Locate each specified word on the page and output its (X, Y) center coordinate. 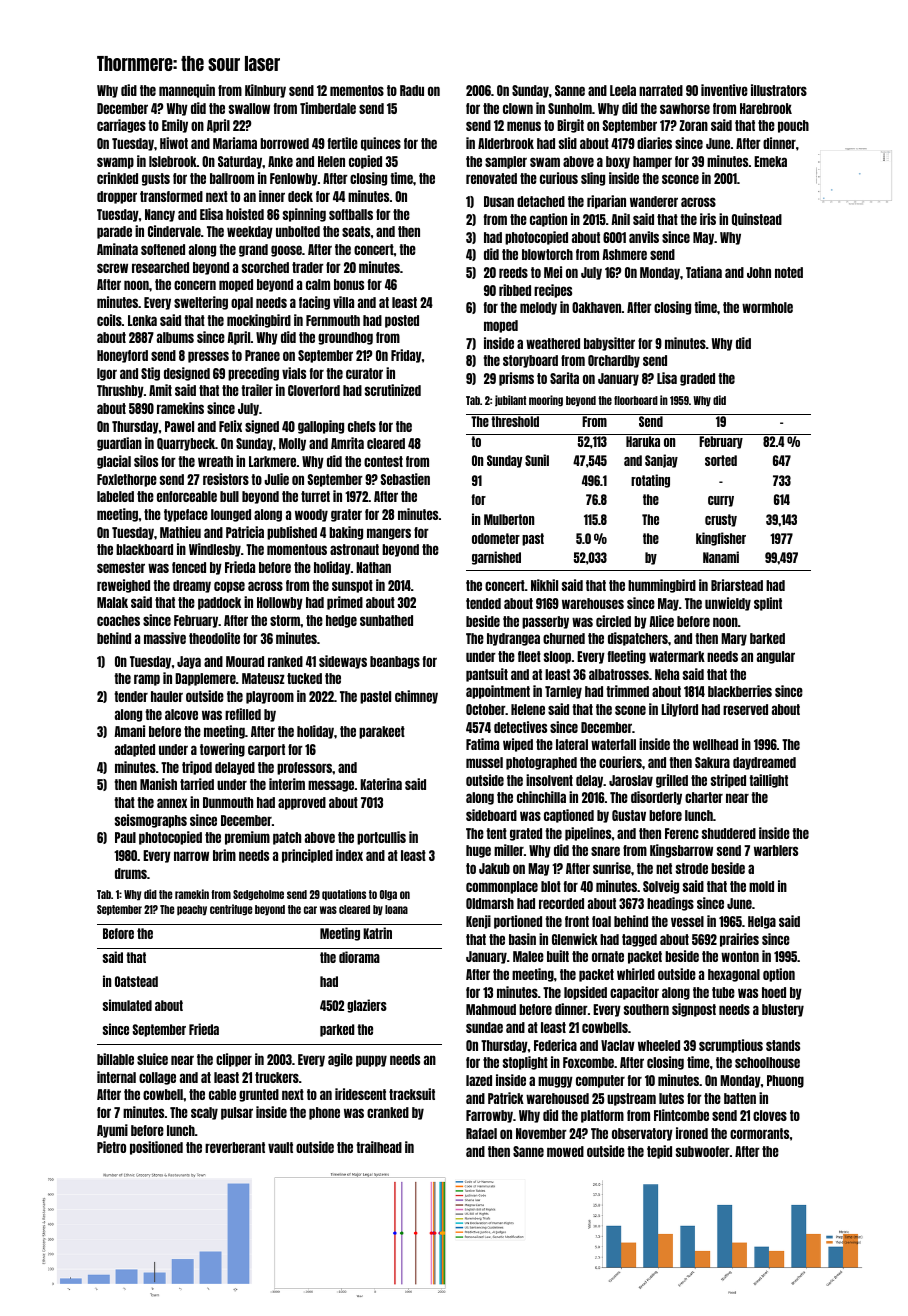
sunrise (612, 868)
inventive (724, 90)
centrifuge (231, 910)
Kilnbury (265, 91)
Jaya (189, 662)
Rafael (481, 1133)
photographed (541, 763)
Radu (412, 90)
